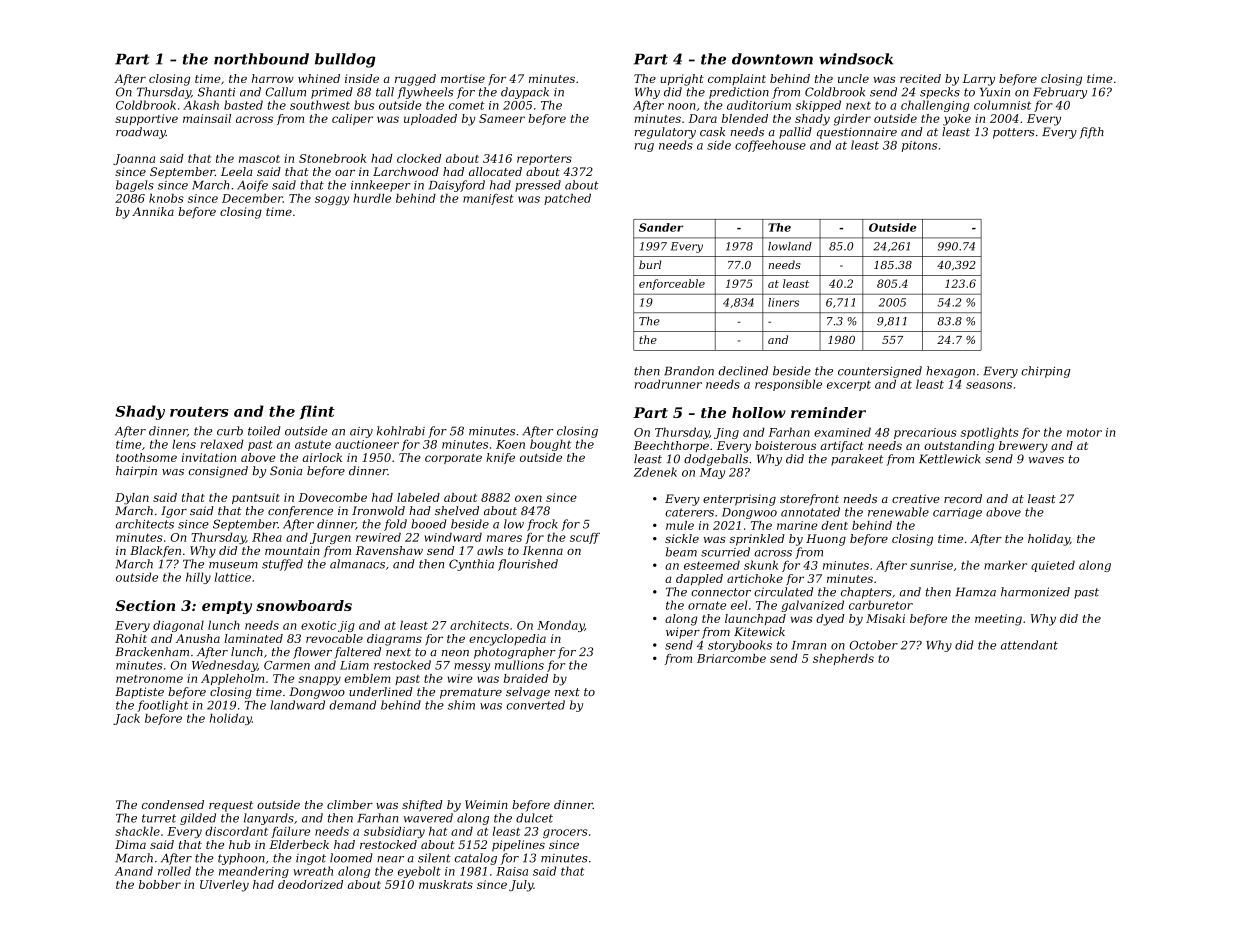 This page has width=1233, height=952. Describe the element at coordinates (319, 78) in the page. I see `whined` at that location.
